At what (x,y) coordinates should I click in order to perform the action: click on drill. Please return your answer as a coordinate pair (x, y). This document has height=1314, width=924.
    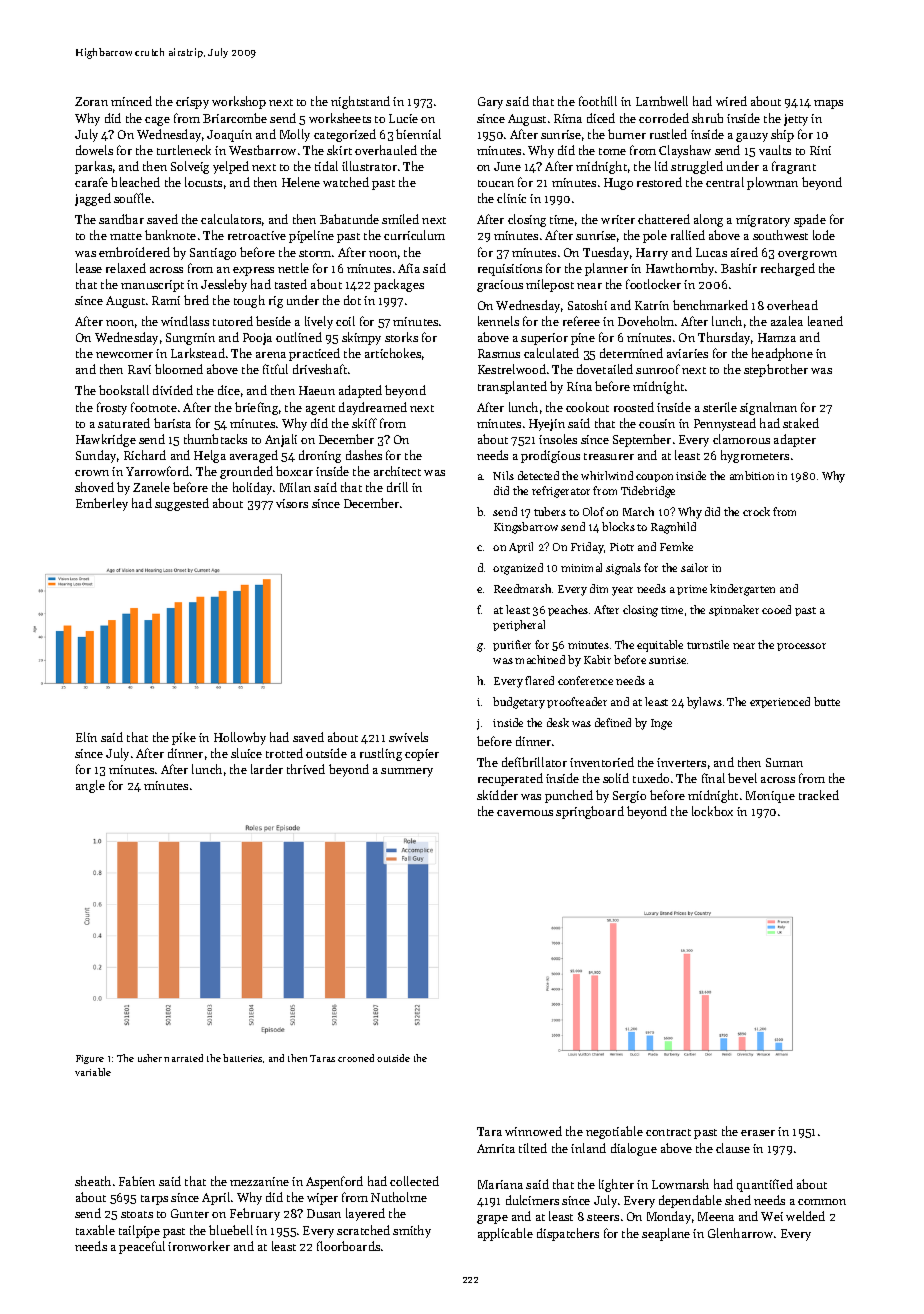
    Looking at the image, I should click on (397, 487).
